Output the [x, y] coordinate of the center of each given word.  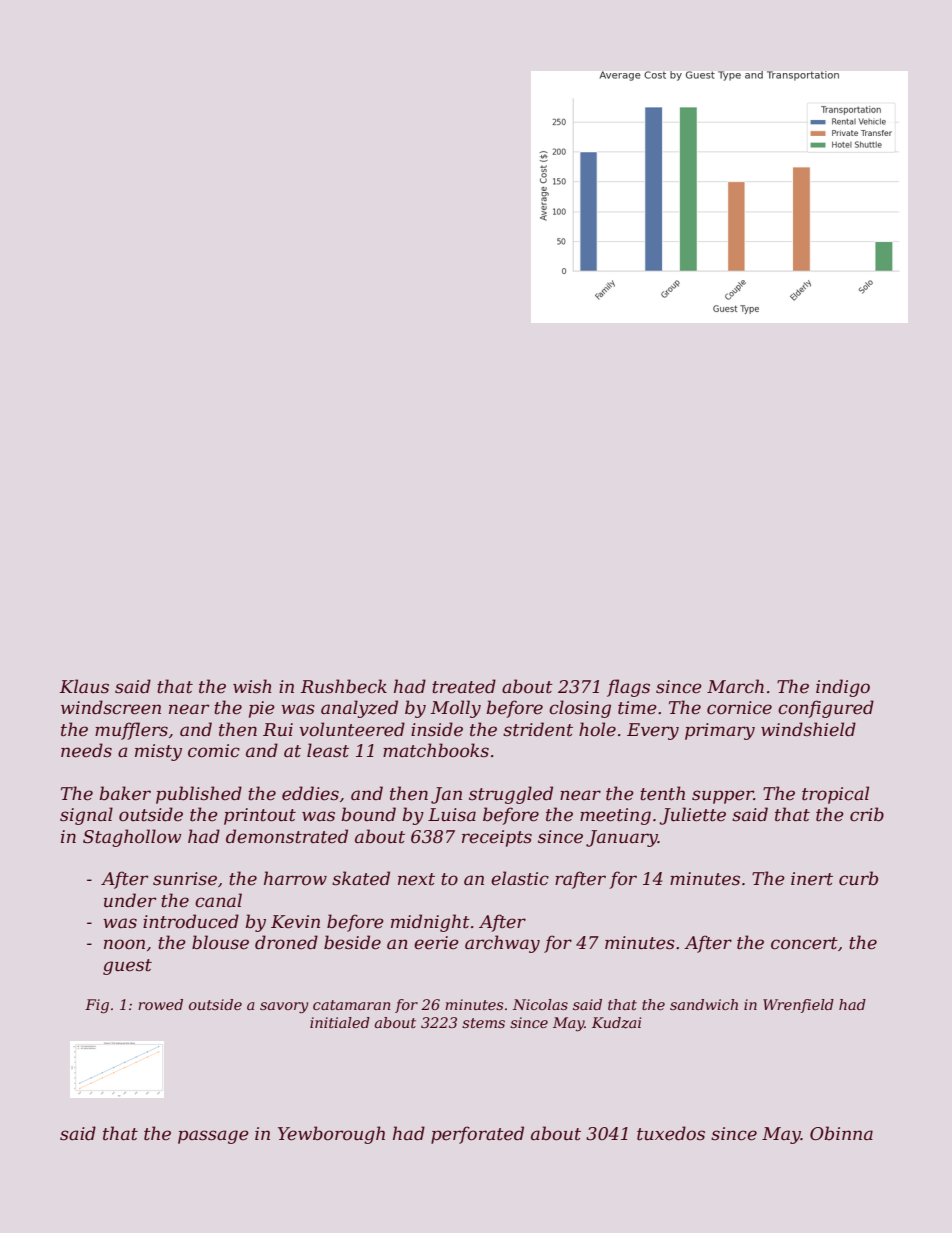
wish [252, 686]
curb [858, 878]
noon [124, 944]
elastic [520, 878]
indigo [843, 688]
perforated [477, 1135]
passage [213, 1137]
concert [804, 943]
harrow [295, 878]
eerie [436, 943]
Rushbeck [343, 686]
